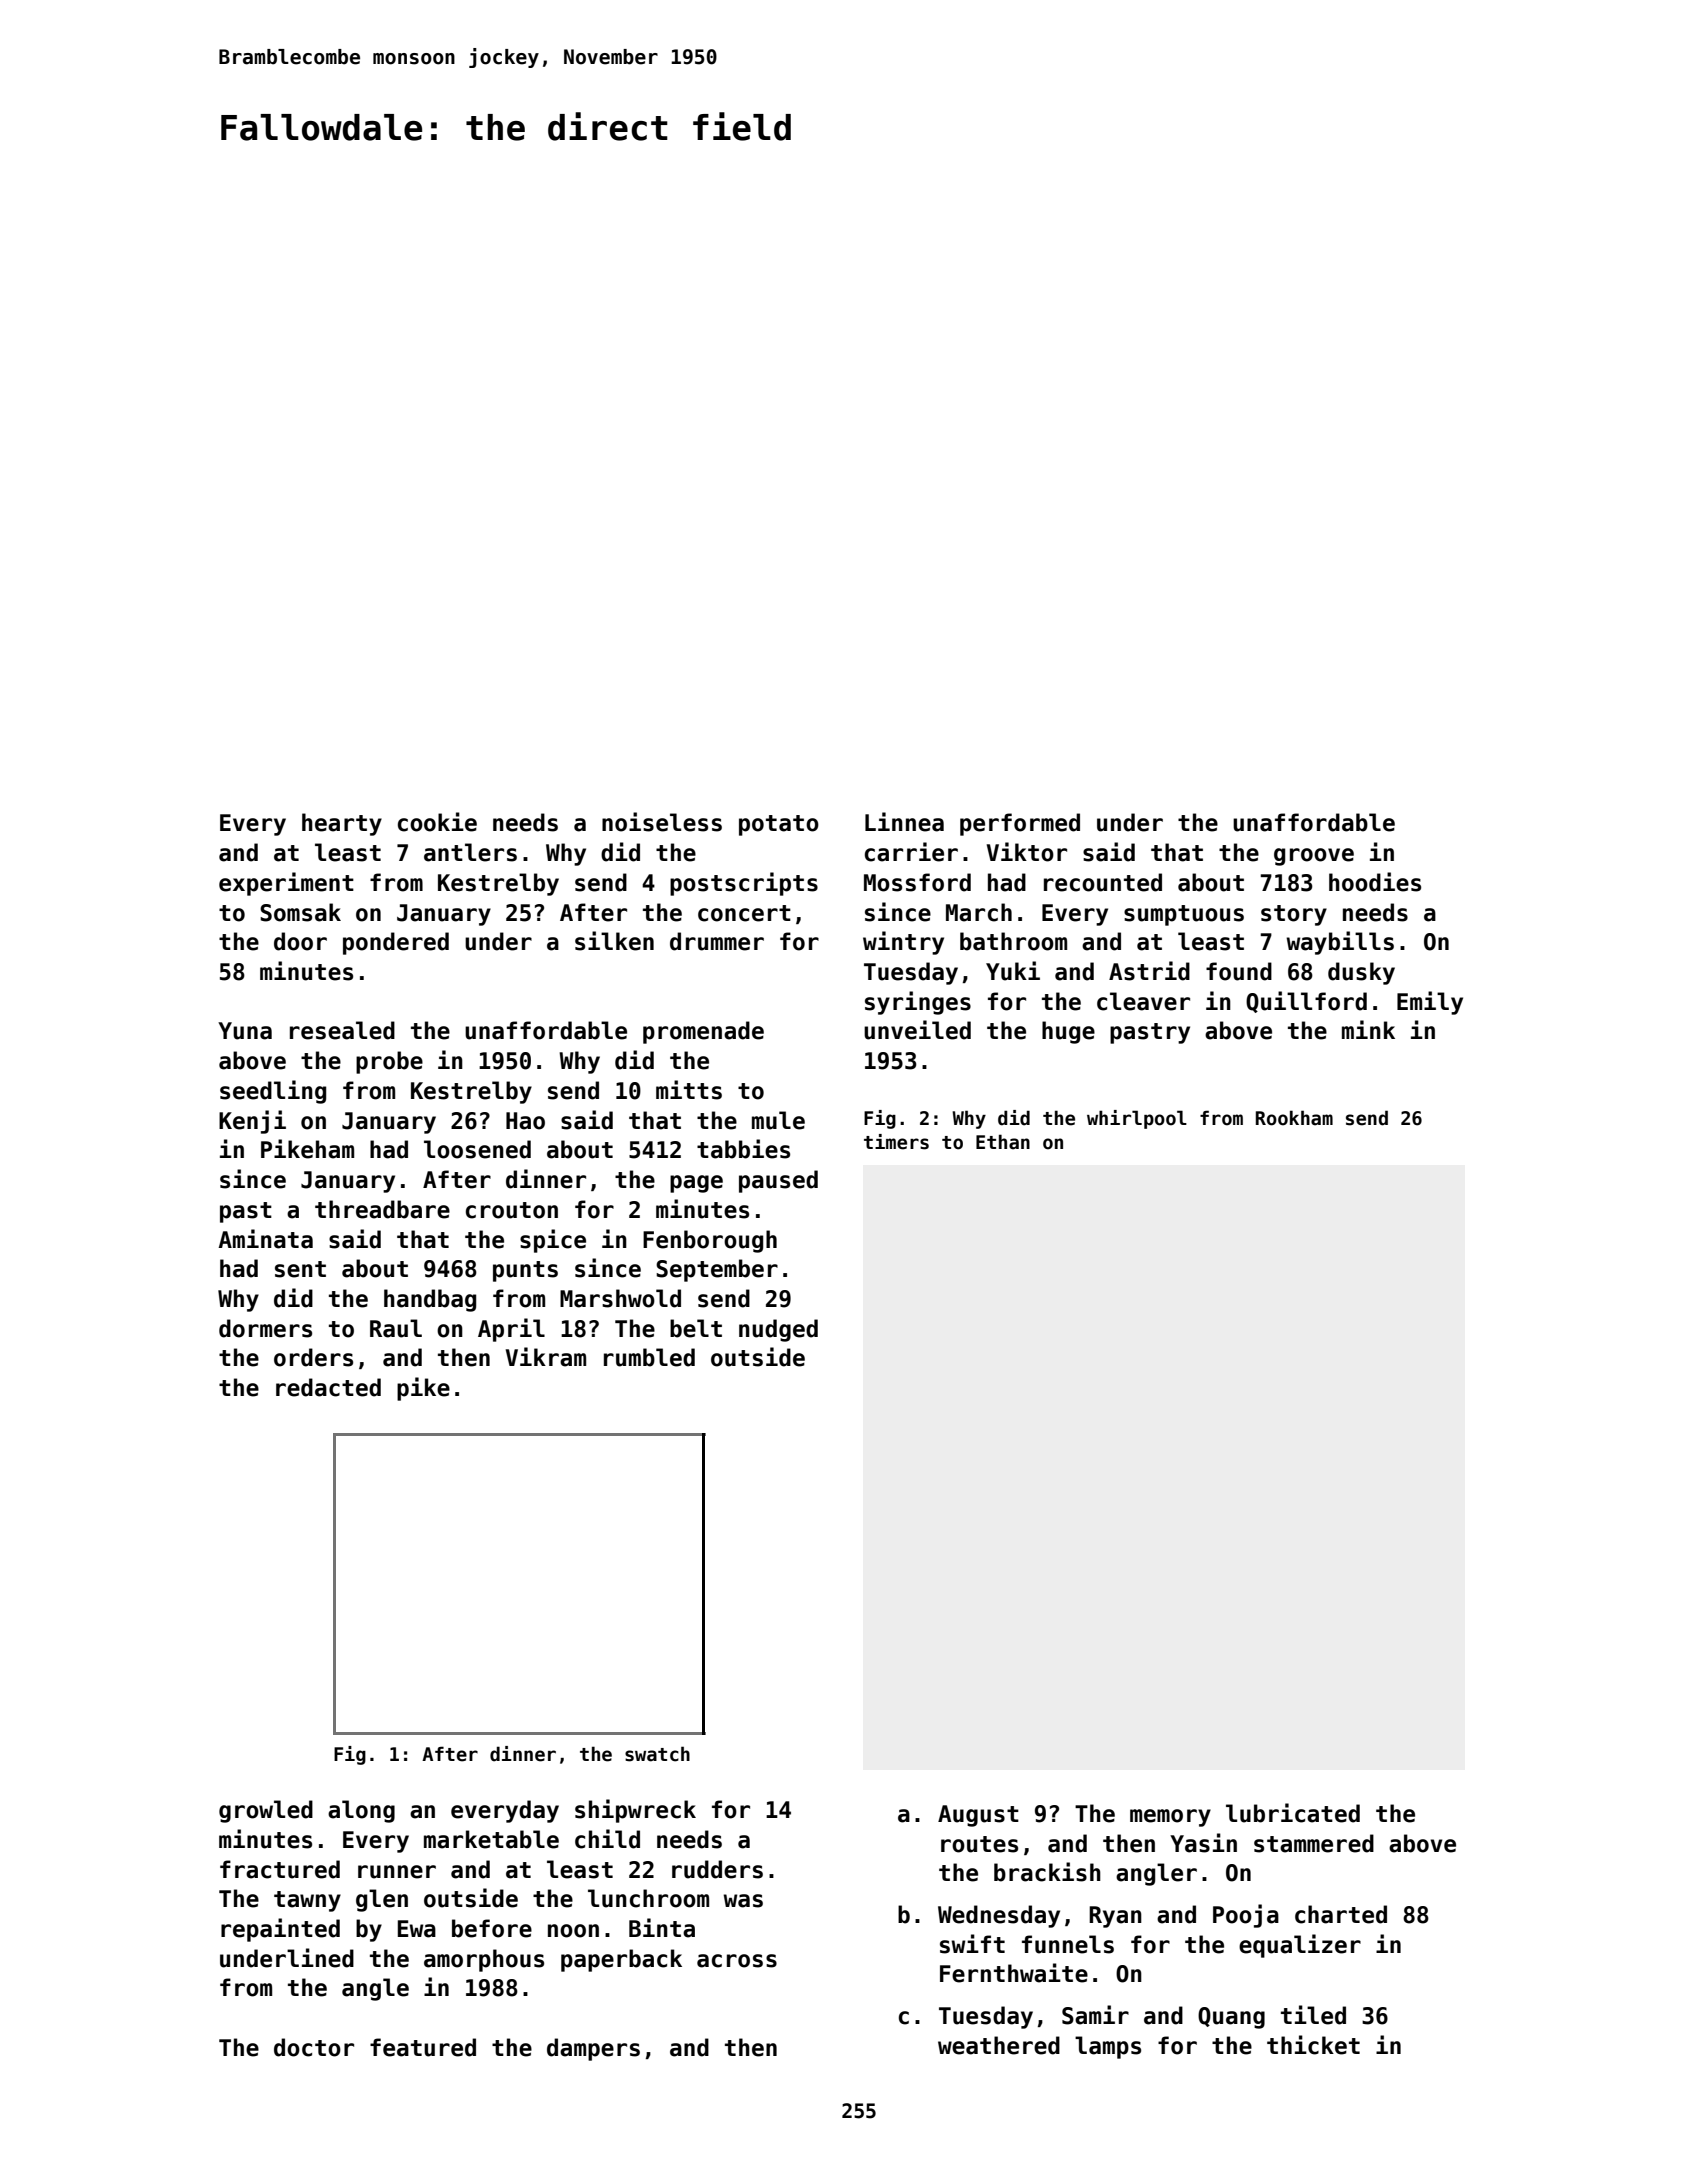 The image size is (1683, 2178). What do you see at coordinates (342, 824) in the screenshot?
I see `hearty` at bounding box center [342, 824].
